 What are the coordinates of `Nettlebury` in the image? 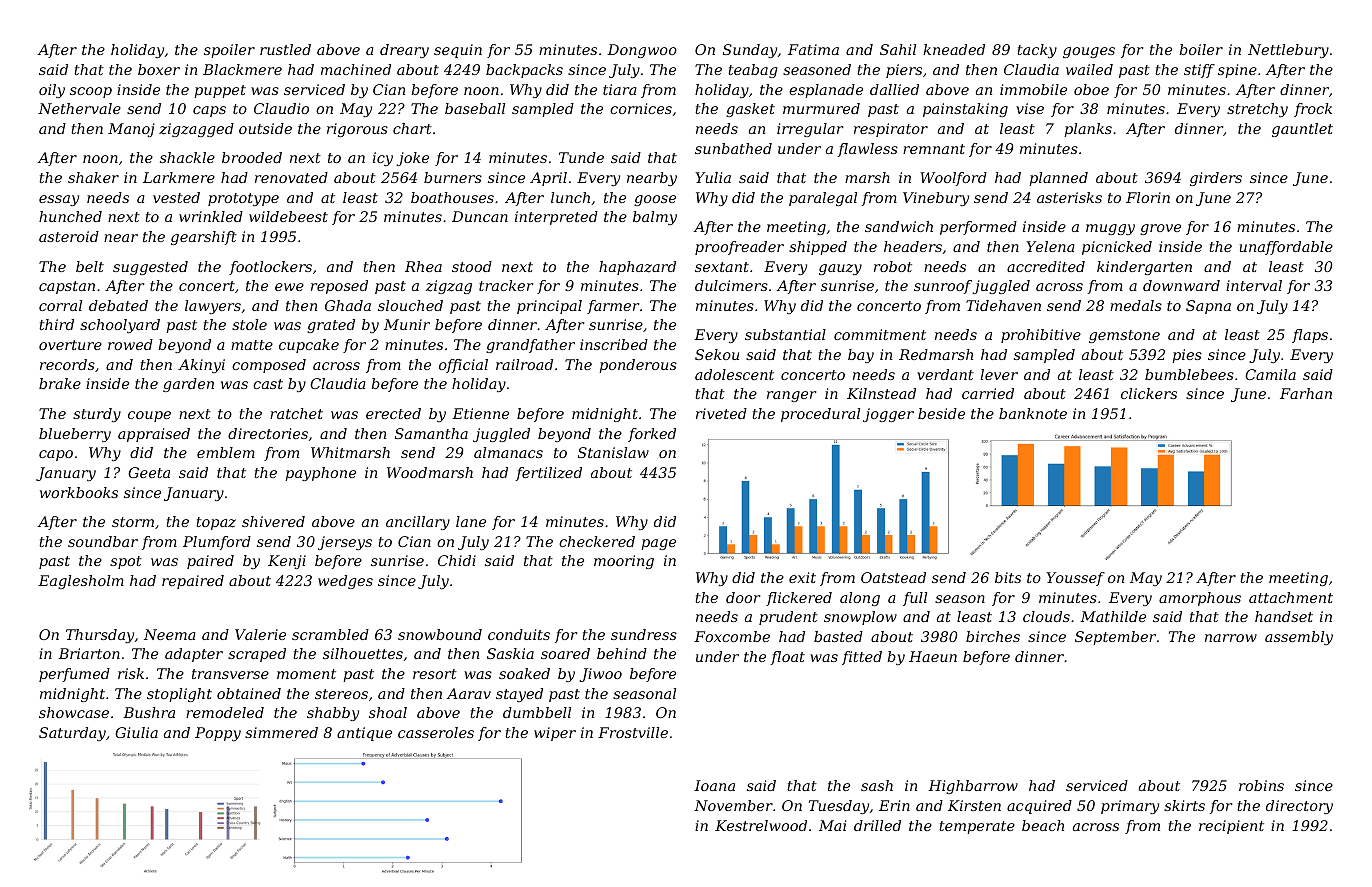 It's located at (1288, 51).
